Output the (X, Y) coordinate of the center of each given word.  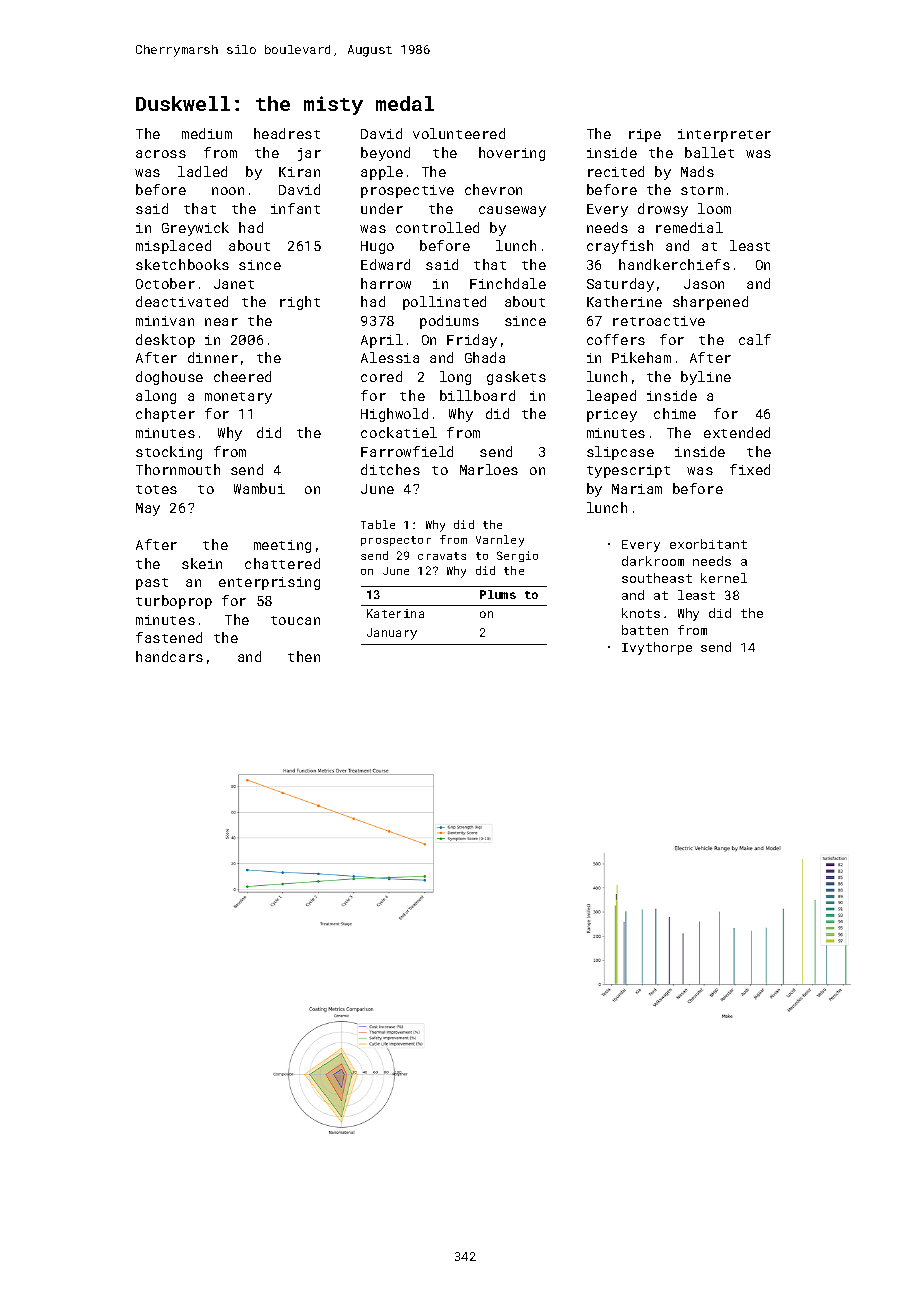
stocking (169, 453)
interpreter (724, 135)
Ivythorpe (657, 648)
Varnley (500, 541)
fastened (169, 637)
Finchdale (508, 283)
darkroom (653, 561)
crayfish (620, 247)
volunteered (459, 133)
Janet (234, 284)
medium (207, 133)
